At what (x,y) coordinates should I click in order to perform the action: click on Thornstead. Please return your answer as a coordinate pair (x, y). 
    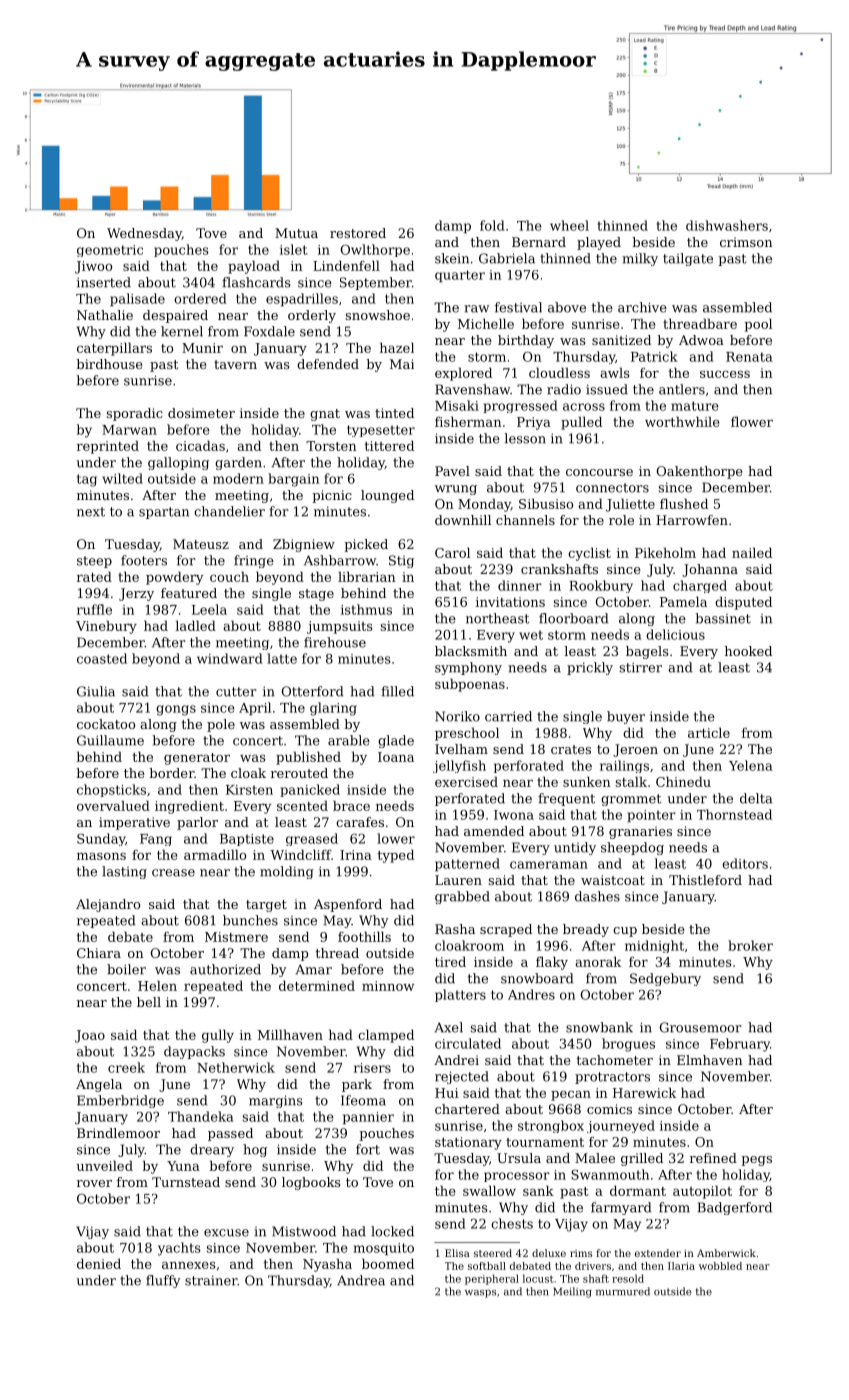
    Looking at the image, I should click on (734, 814).
